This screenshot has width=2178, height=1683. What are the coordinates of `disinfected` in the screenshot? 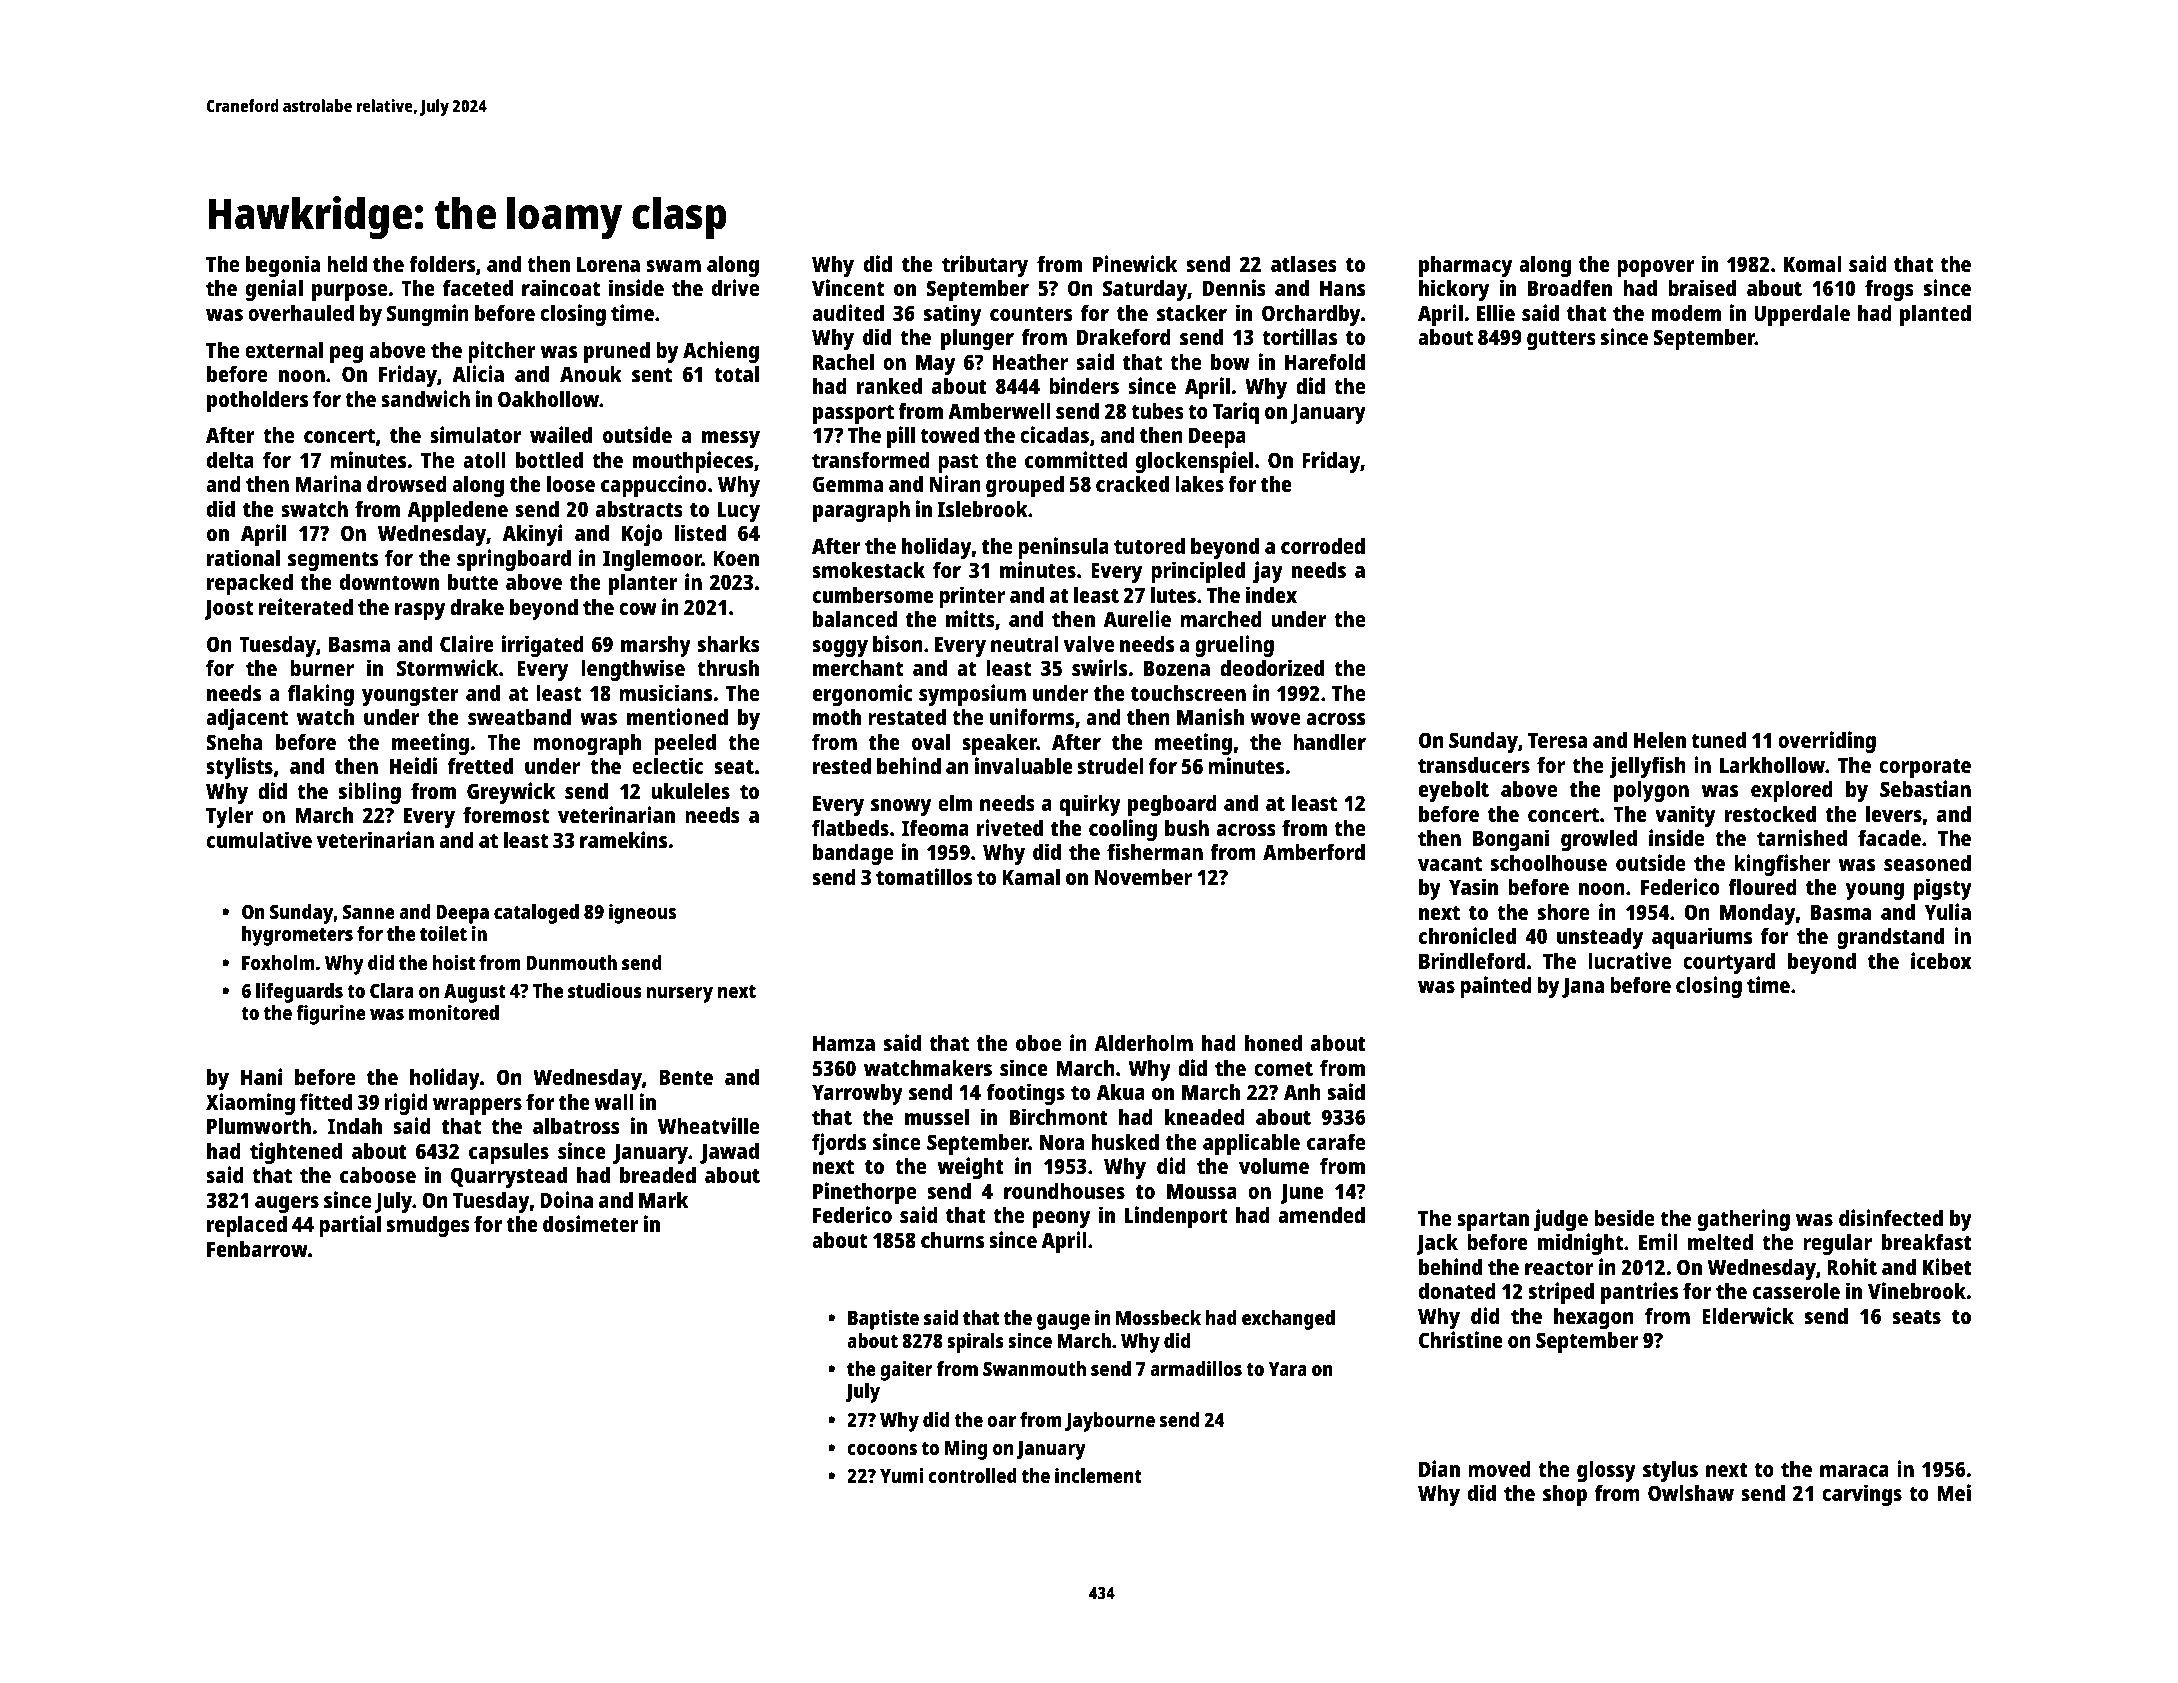 It's located at (1891, 1217).
